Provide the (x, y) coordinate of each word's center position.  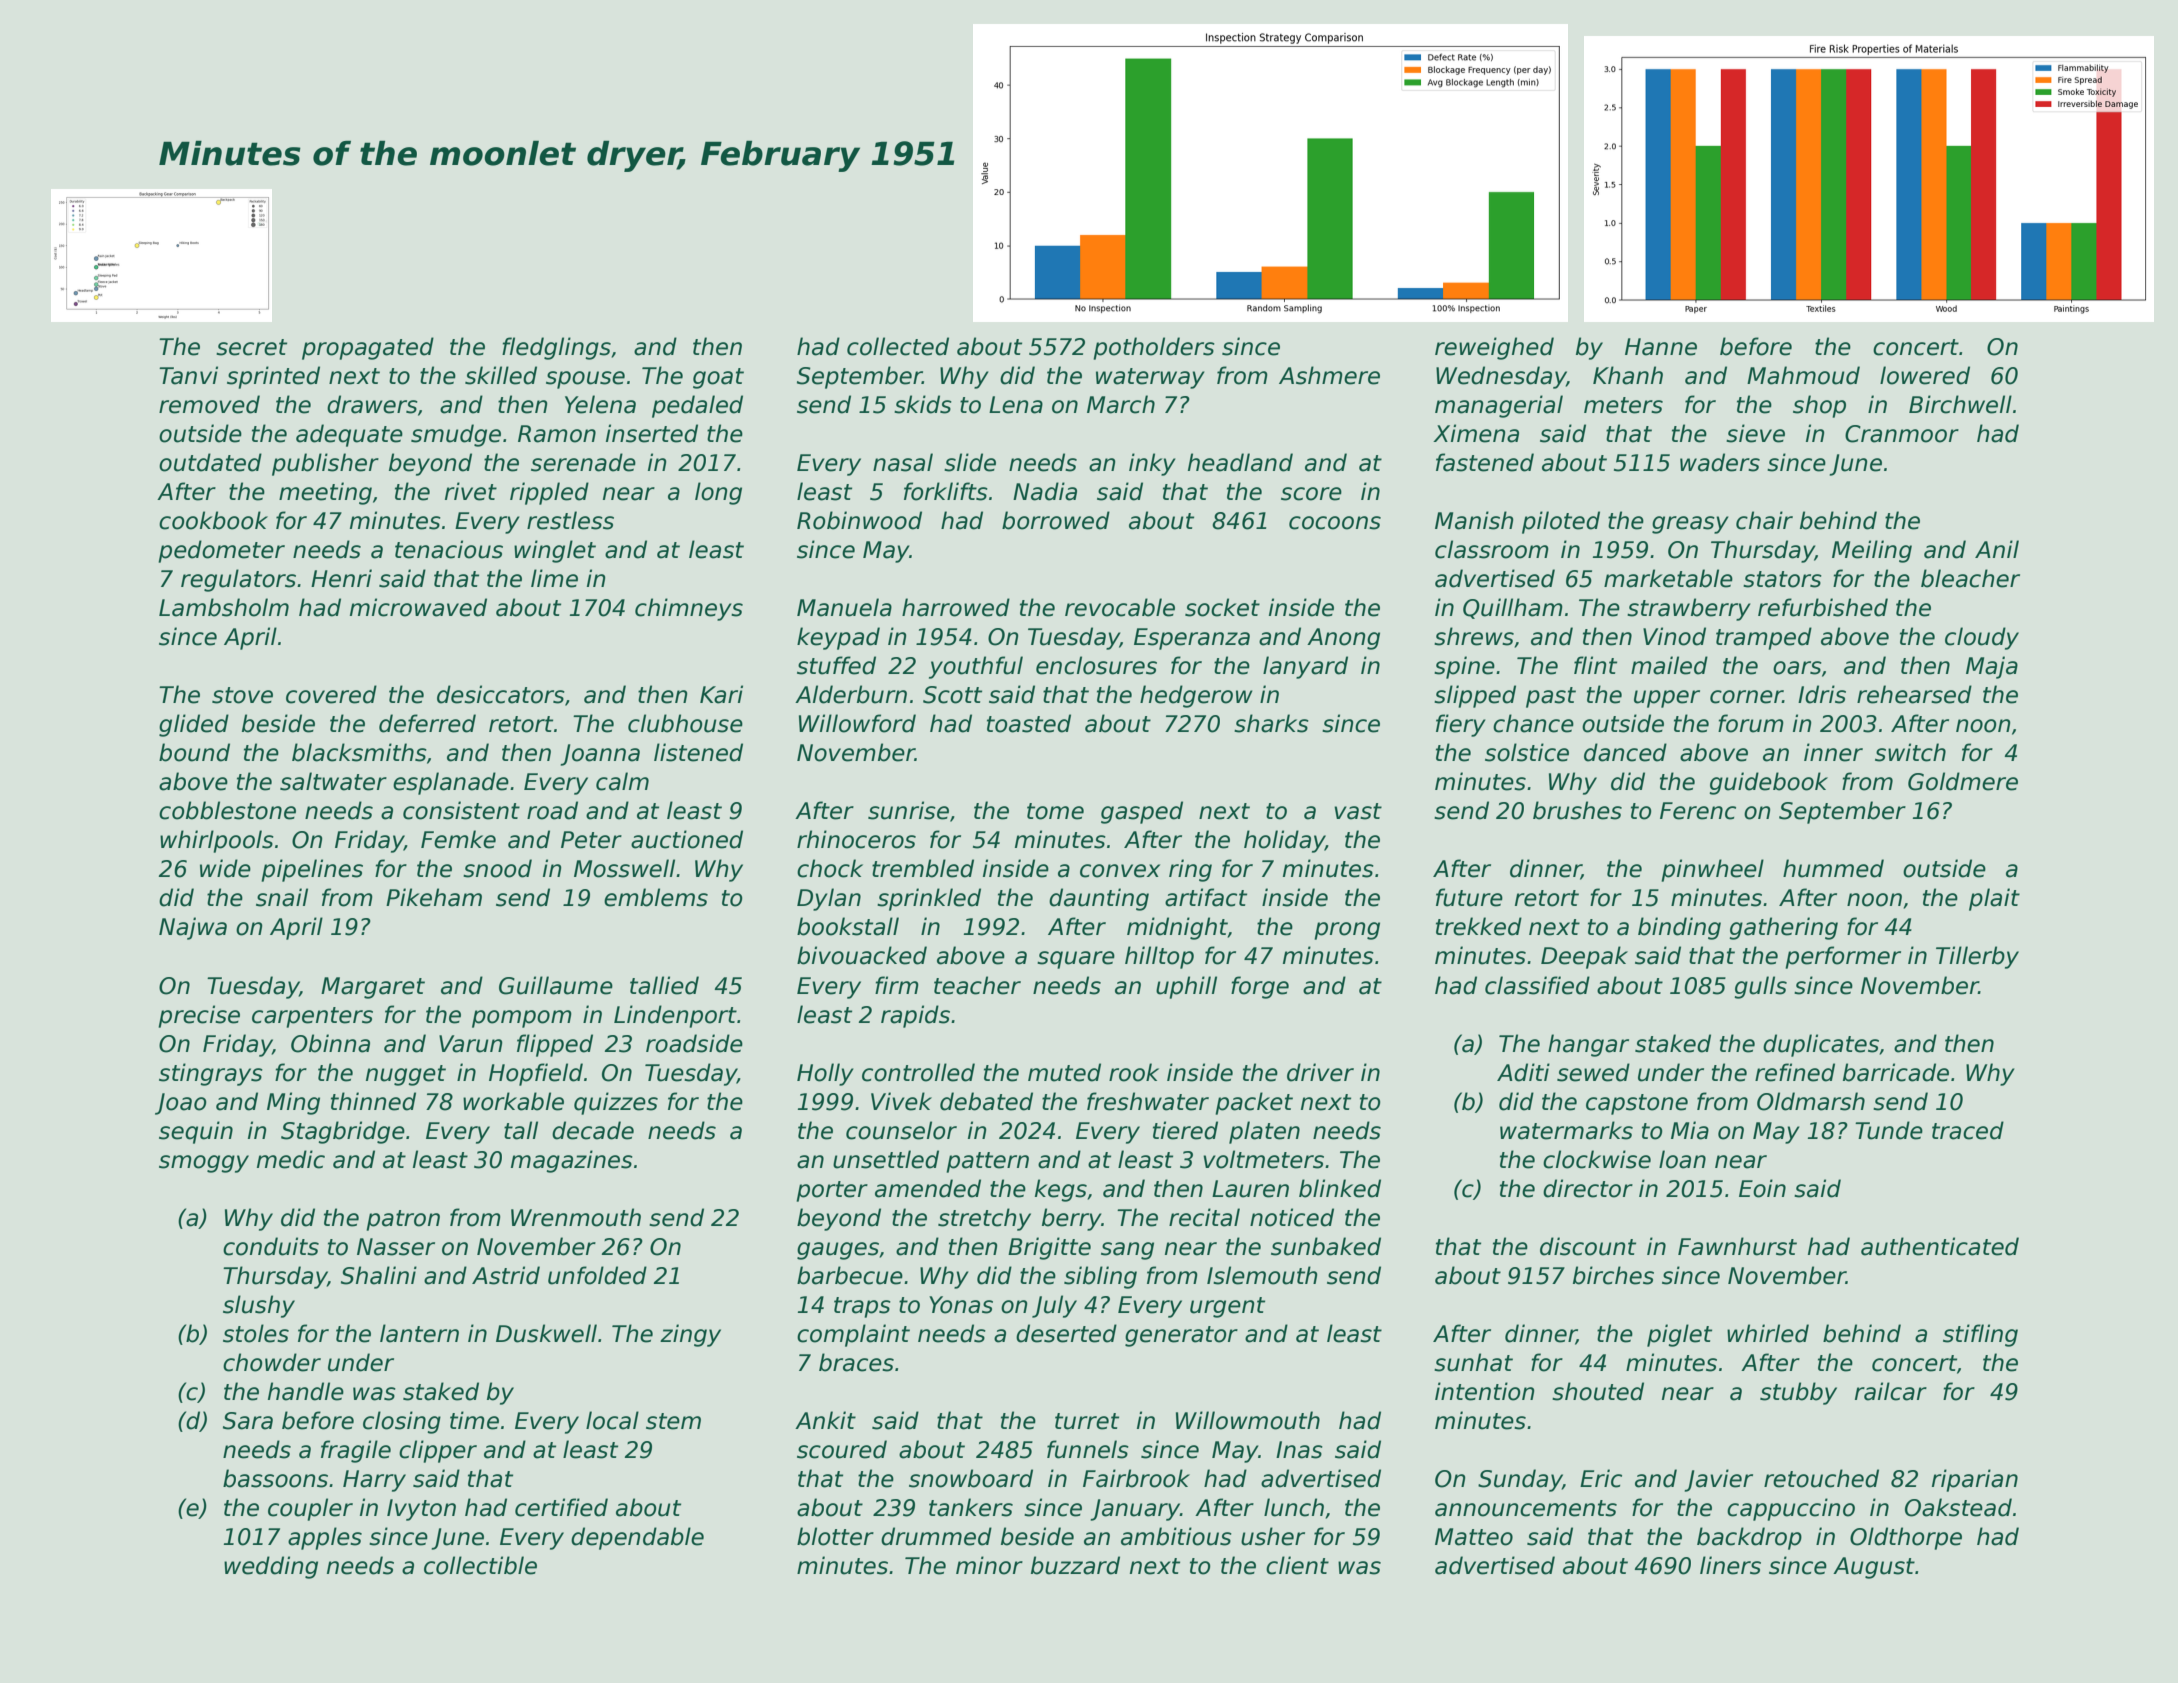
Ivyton (421, 1510)
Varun (471, 1044)
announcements (1526, 1508)
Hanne (1661, 347)
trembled (923, 868)
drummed (936, 1536)
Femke (458, 839)
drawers (372, 404)
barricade (1896, 1072)
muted (1064, 1072)
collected (898, 346)
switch (1910, 752)
